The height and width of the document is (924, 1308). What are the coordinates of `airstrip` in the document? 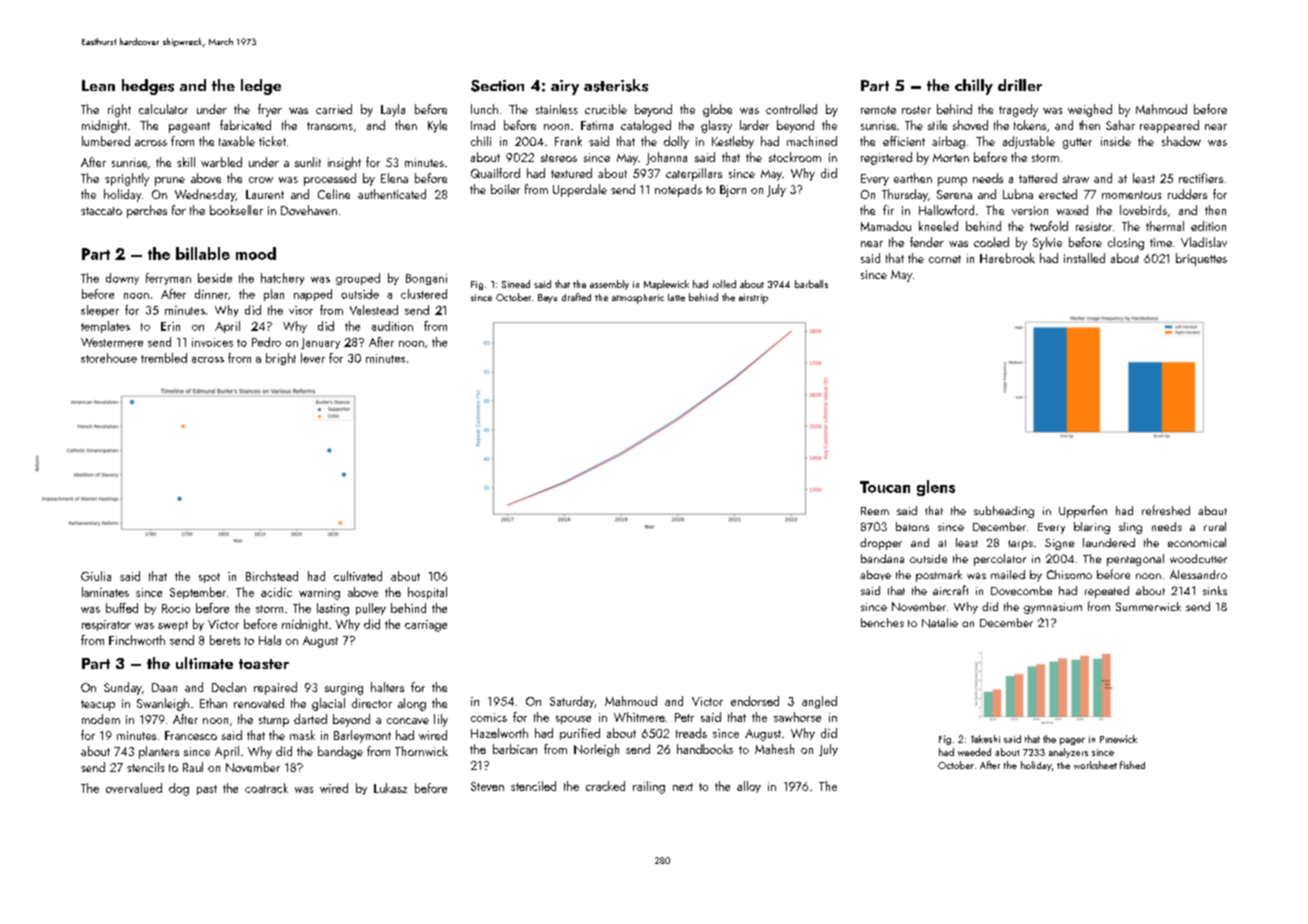 It's located at (753, 299).
